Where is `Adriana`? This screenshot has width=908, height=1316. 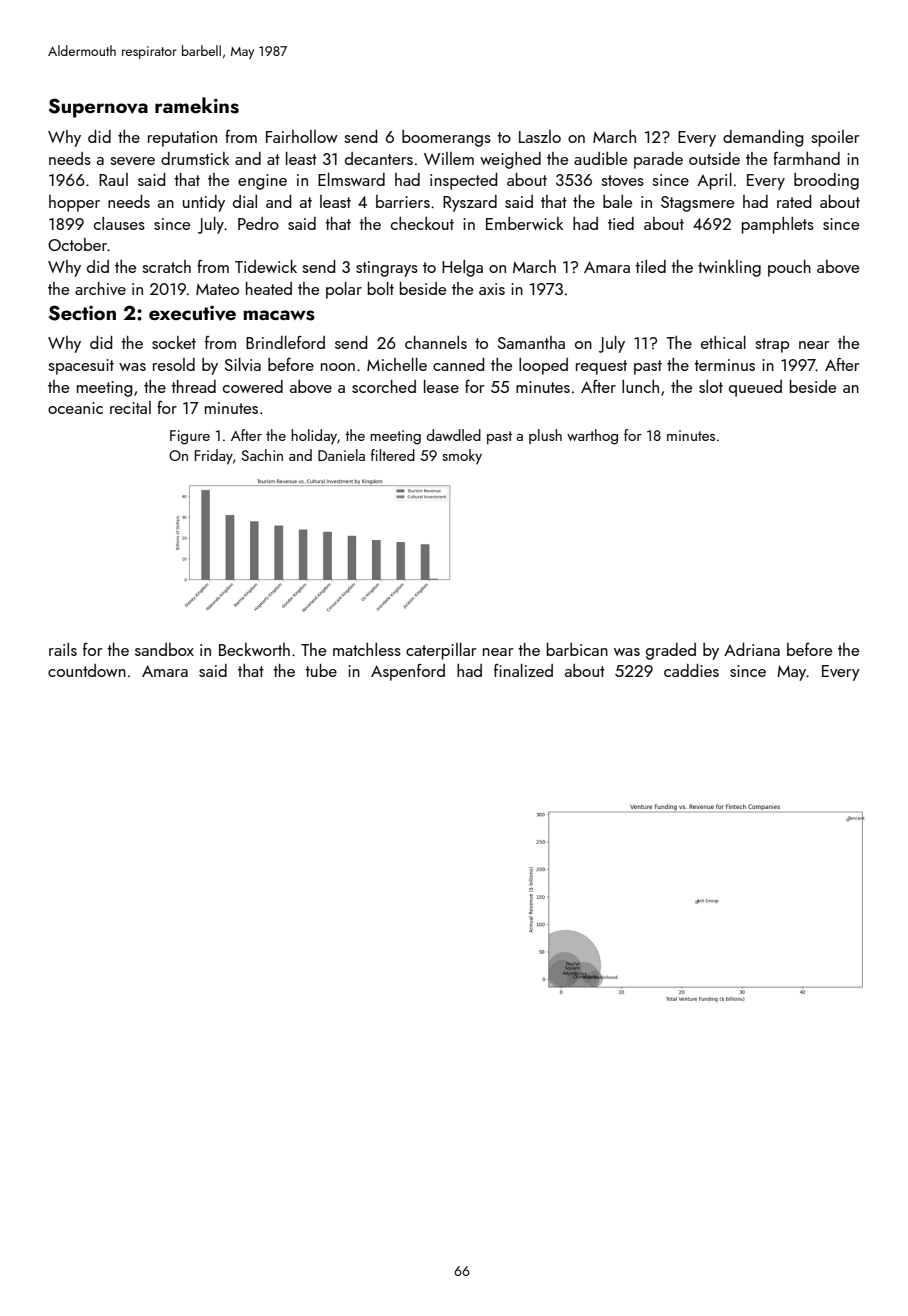 Adriana is located at coordinates (752, 649).
